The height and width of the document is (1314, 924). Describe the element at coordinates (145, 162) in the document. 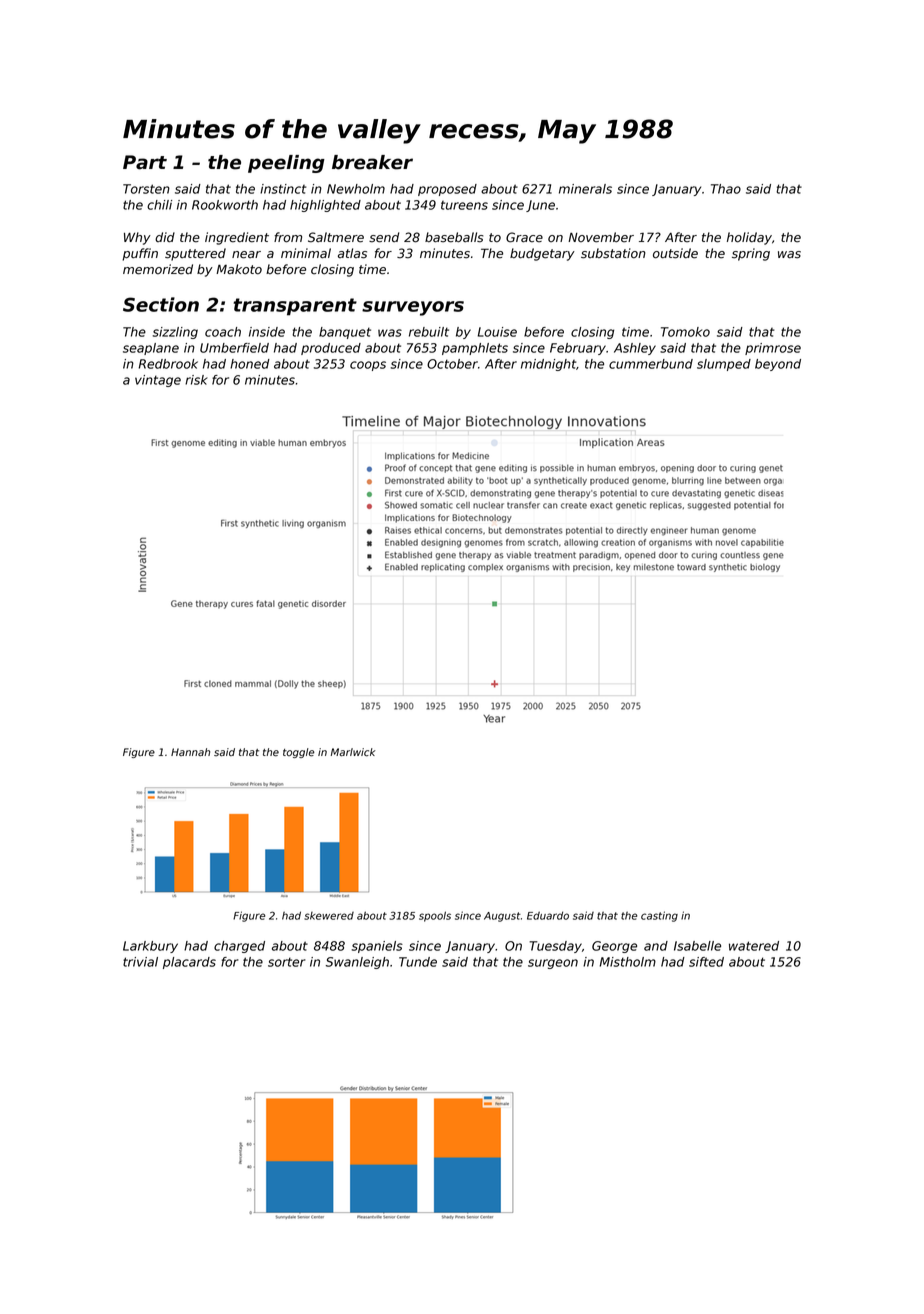

I see `Part` at that location.
